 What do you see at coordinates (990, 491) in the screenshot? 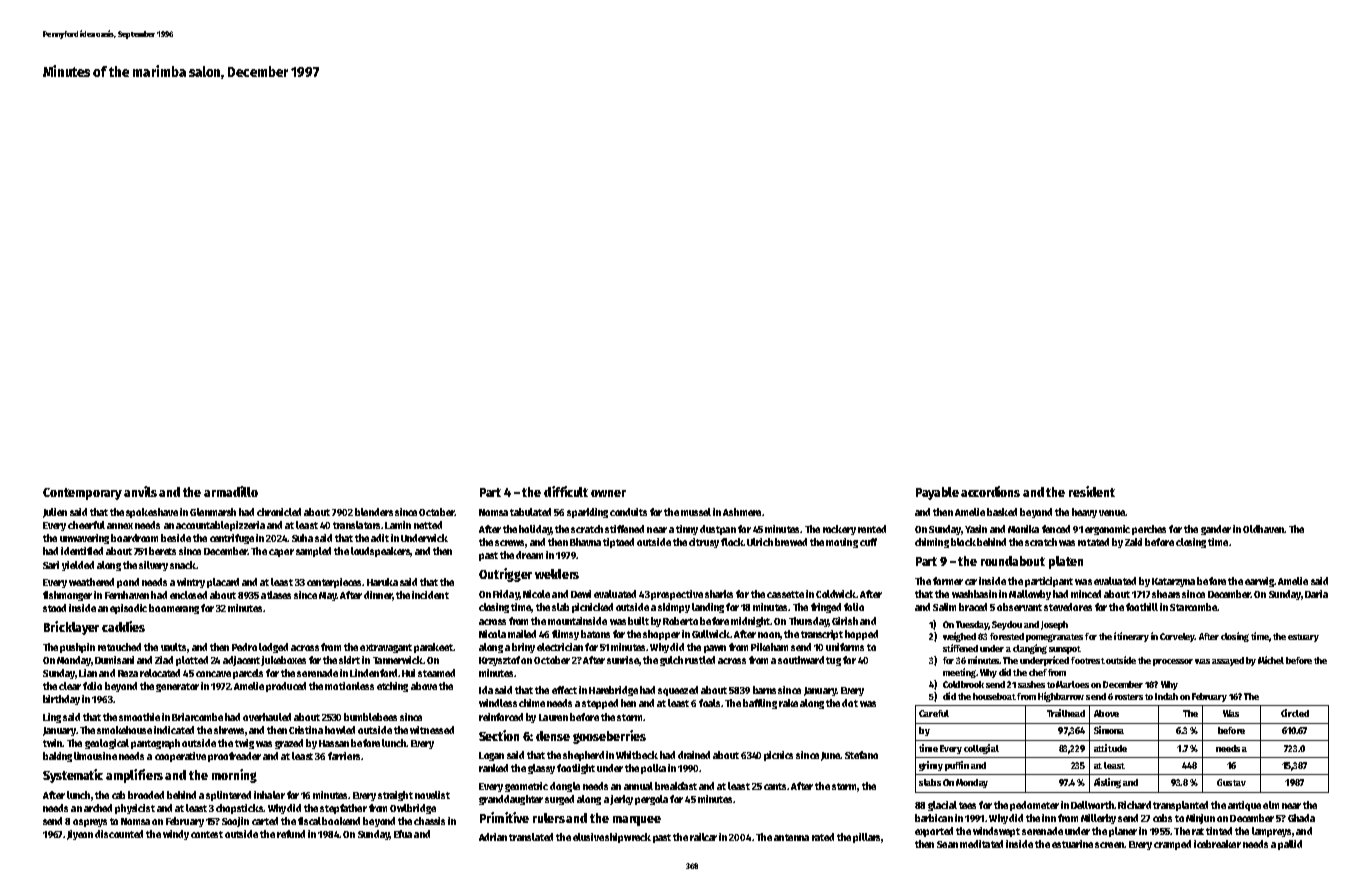
I see `accordions` at bounding box center [990, 491].
